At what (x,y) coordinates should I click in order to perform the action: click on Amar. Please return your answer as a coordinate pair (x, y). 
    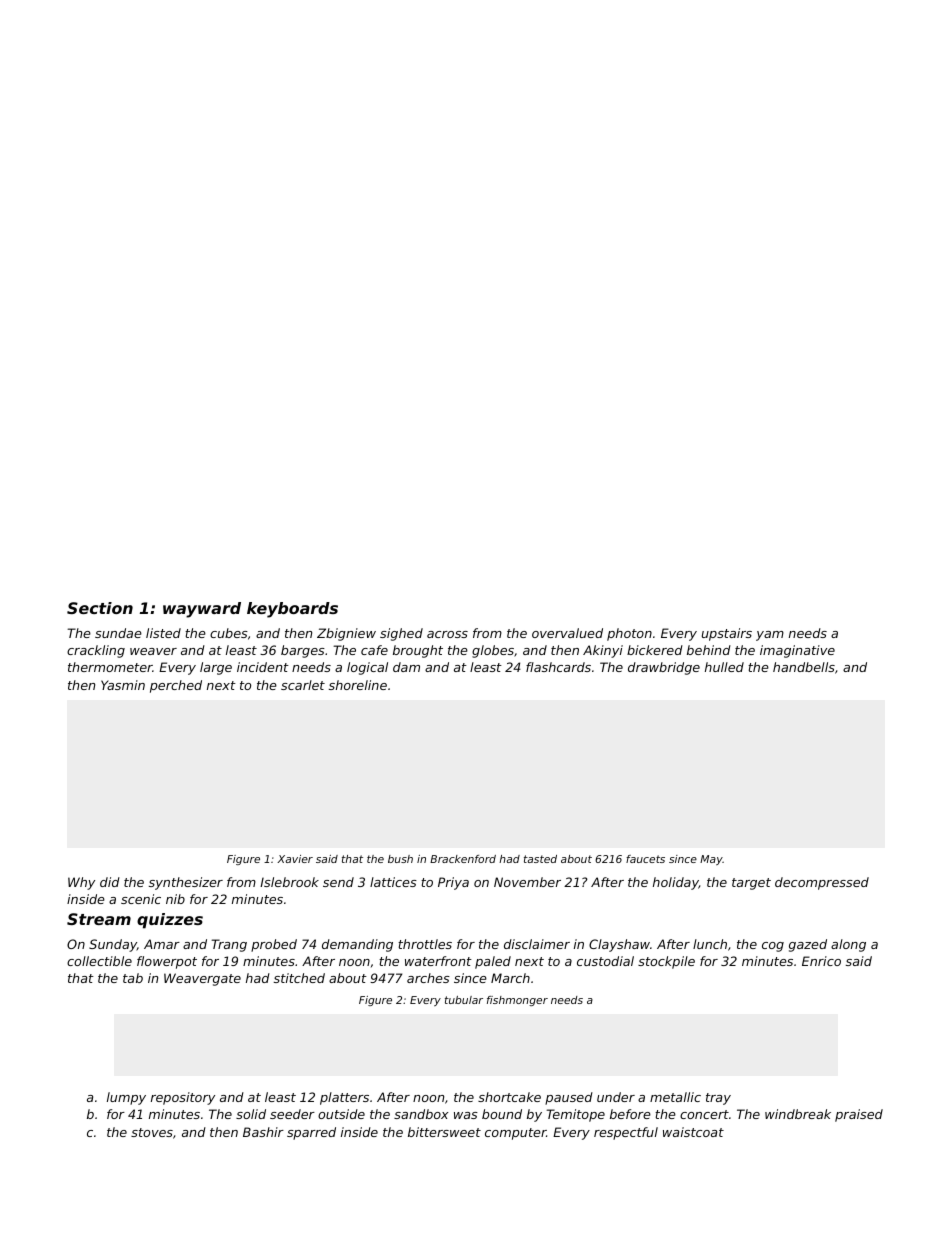
    Looking at the image, I should click on (162, 944).
